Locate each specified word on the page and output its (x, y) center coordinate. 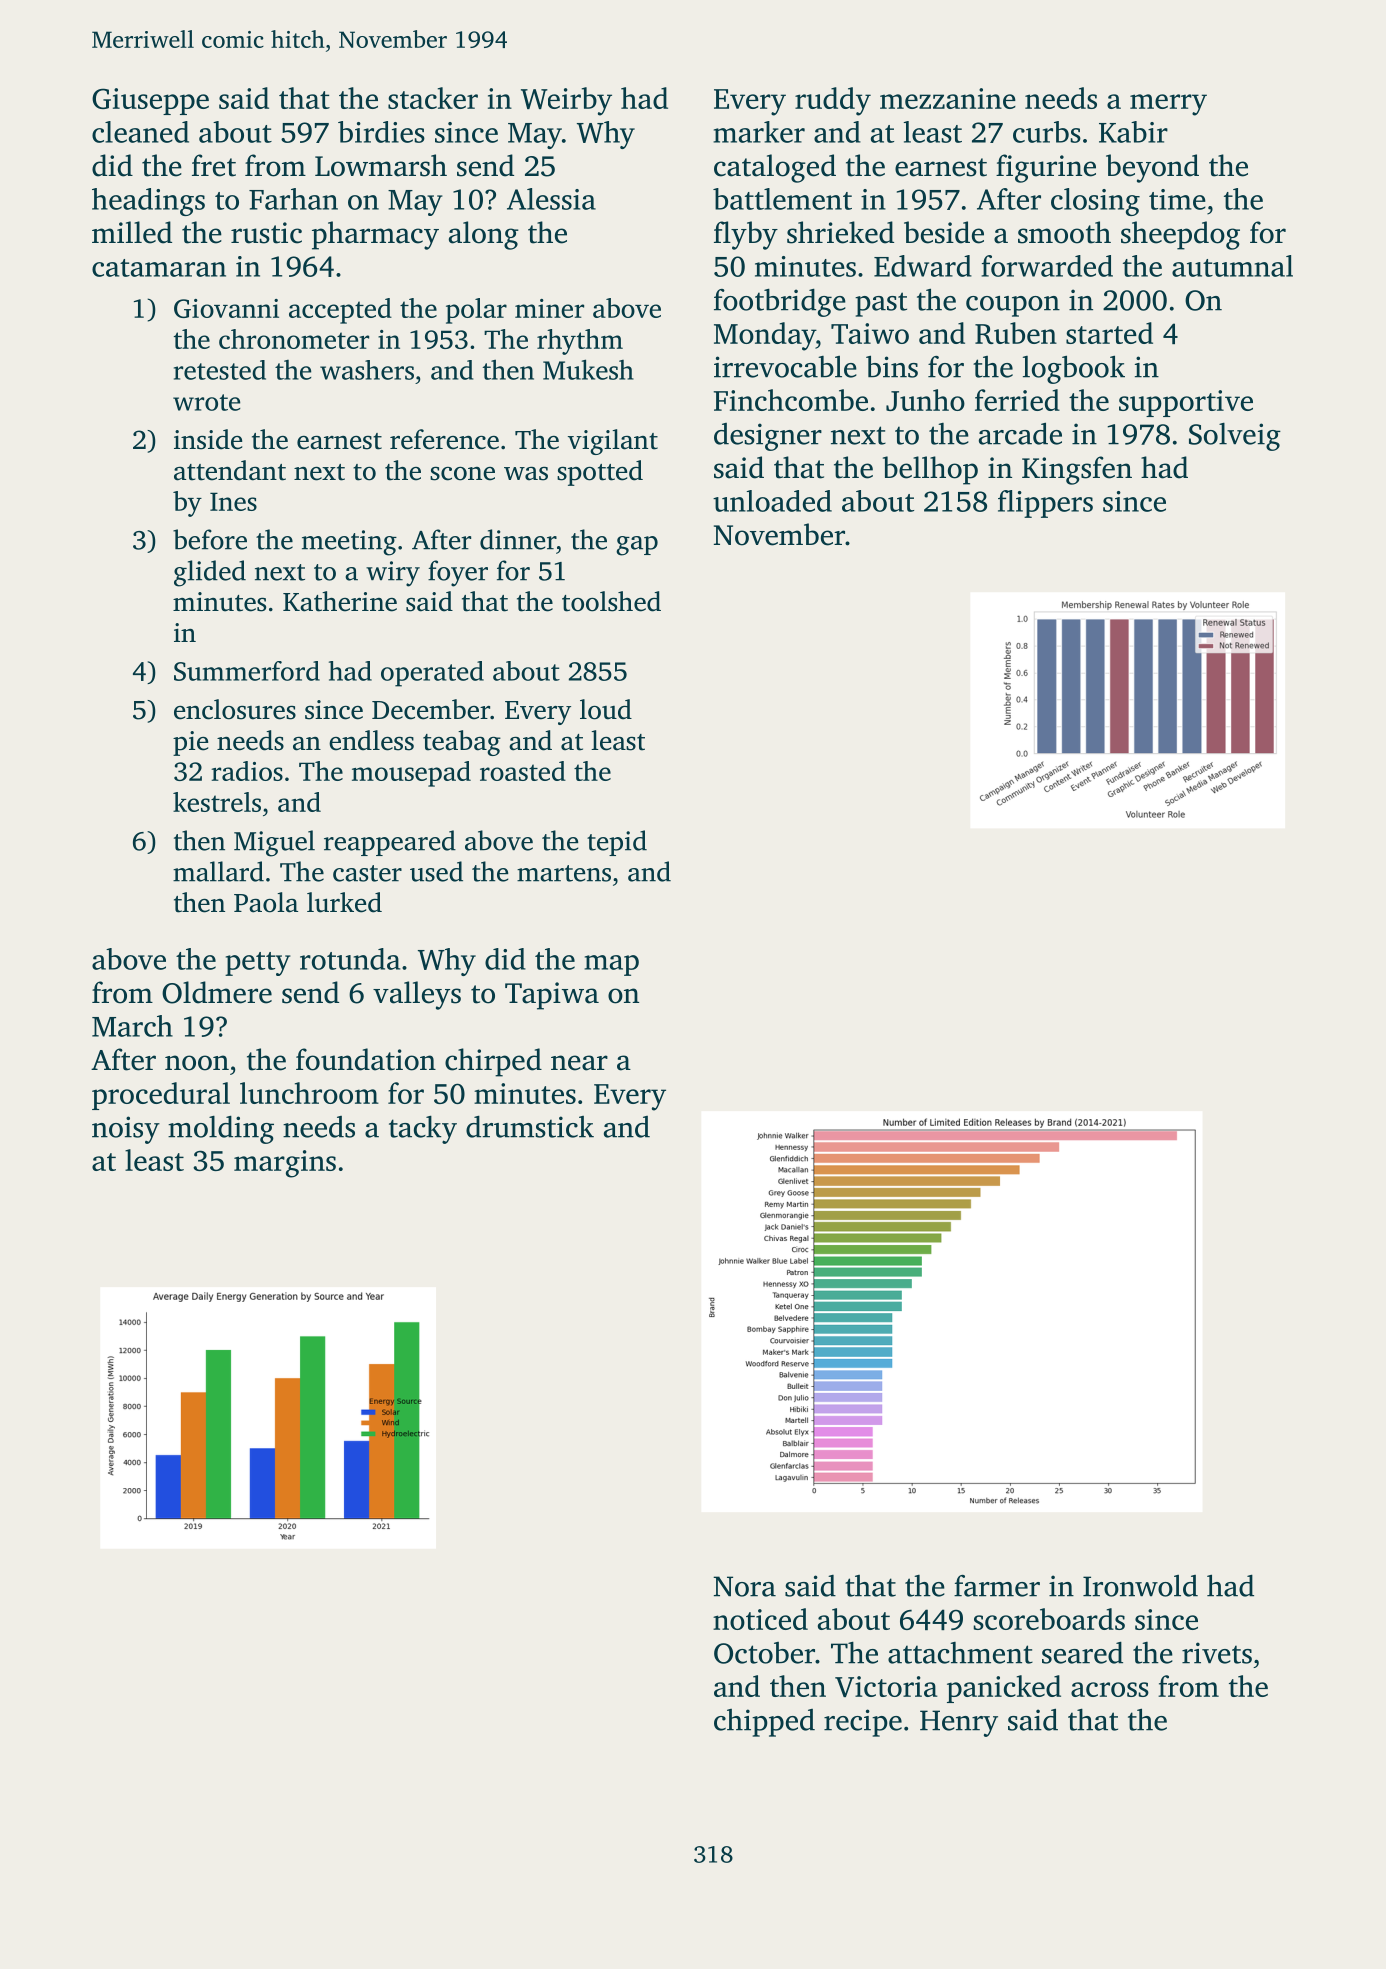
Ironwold (1140, 1586)
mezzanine (948, 98)
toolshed (611, 601)
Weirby (566, 101)
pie (190, 743)
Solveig (1235, 437)
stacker (433, 98)
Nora (744, 1586)
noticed (760, 1619)
